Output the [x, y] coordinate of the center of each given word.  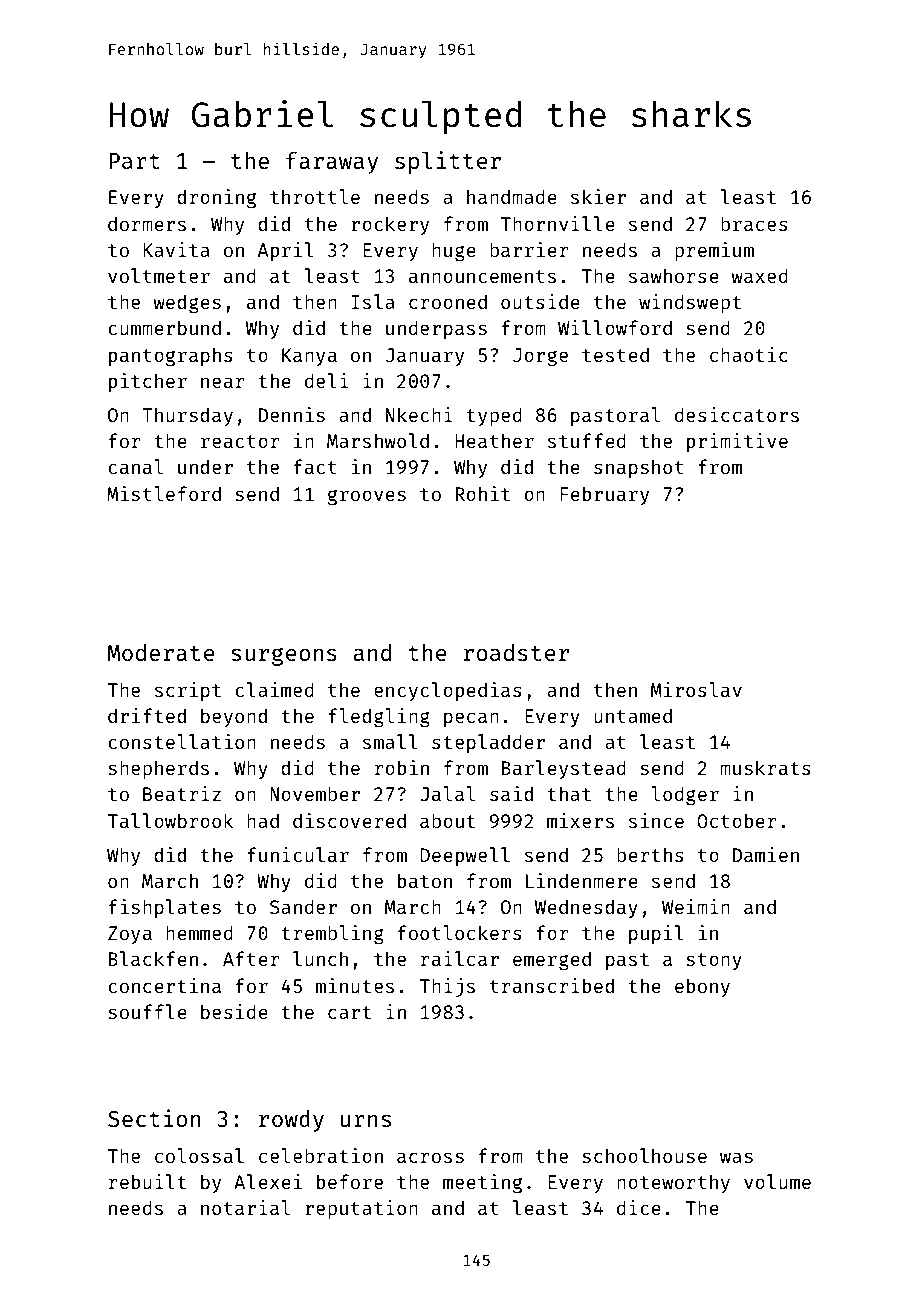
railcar [460, 958]
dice [639, 1207]
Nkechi [419, 414]
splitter [448, 162]
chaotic [749, 354]
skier [598, 196]
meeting [482, 1183]
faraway [332, 163]
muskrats [765, 767]
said [511, 793]
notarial [245, 1207]
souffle [147, 1011]
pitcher [148, 382]
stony [714, 961]
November [315, 793]
